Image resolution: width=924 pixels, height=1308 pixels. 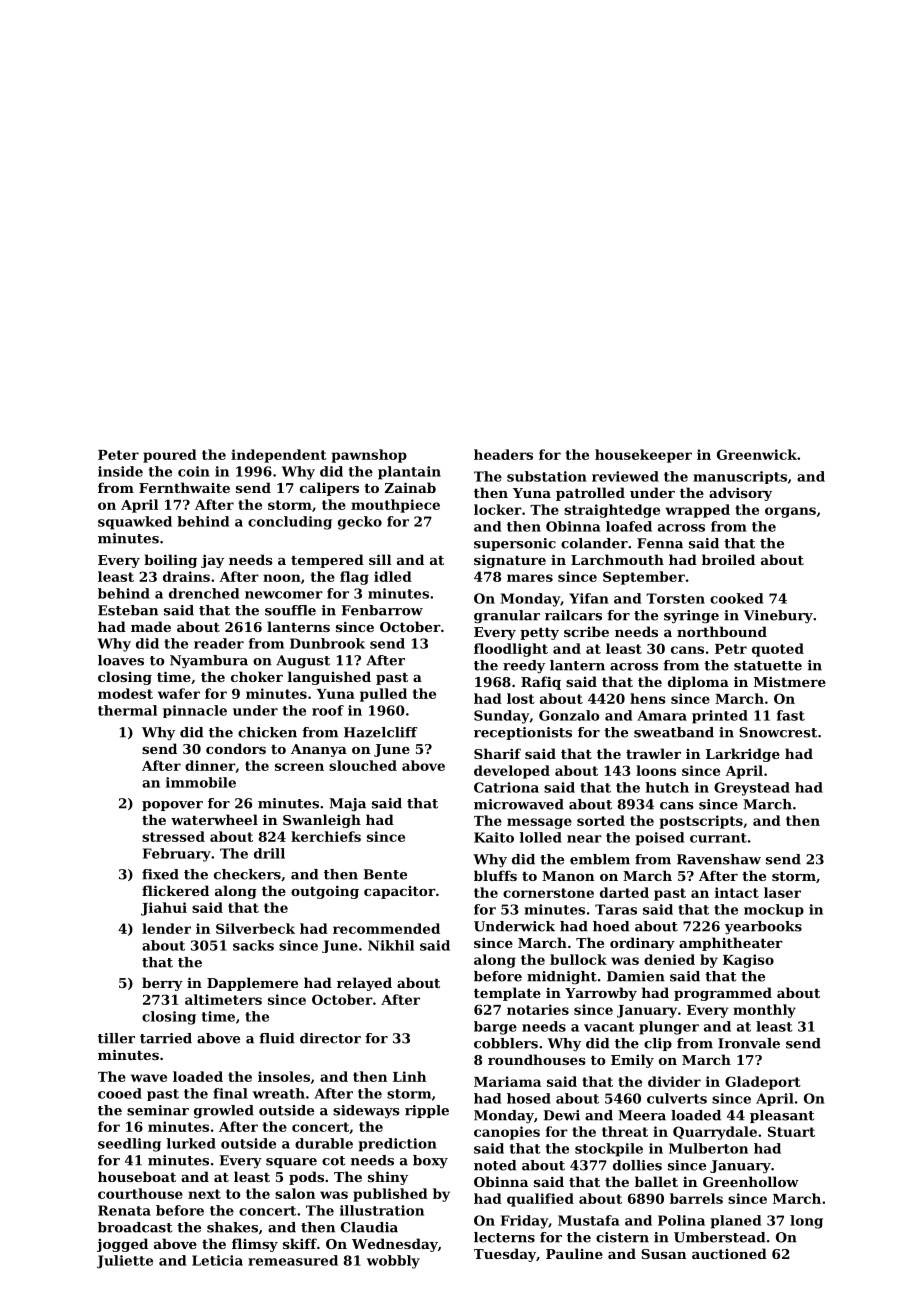 What do you see at coordinates (691, 616) in the image?
I see `syringe` at bounding box center [691, 616].
